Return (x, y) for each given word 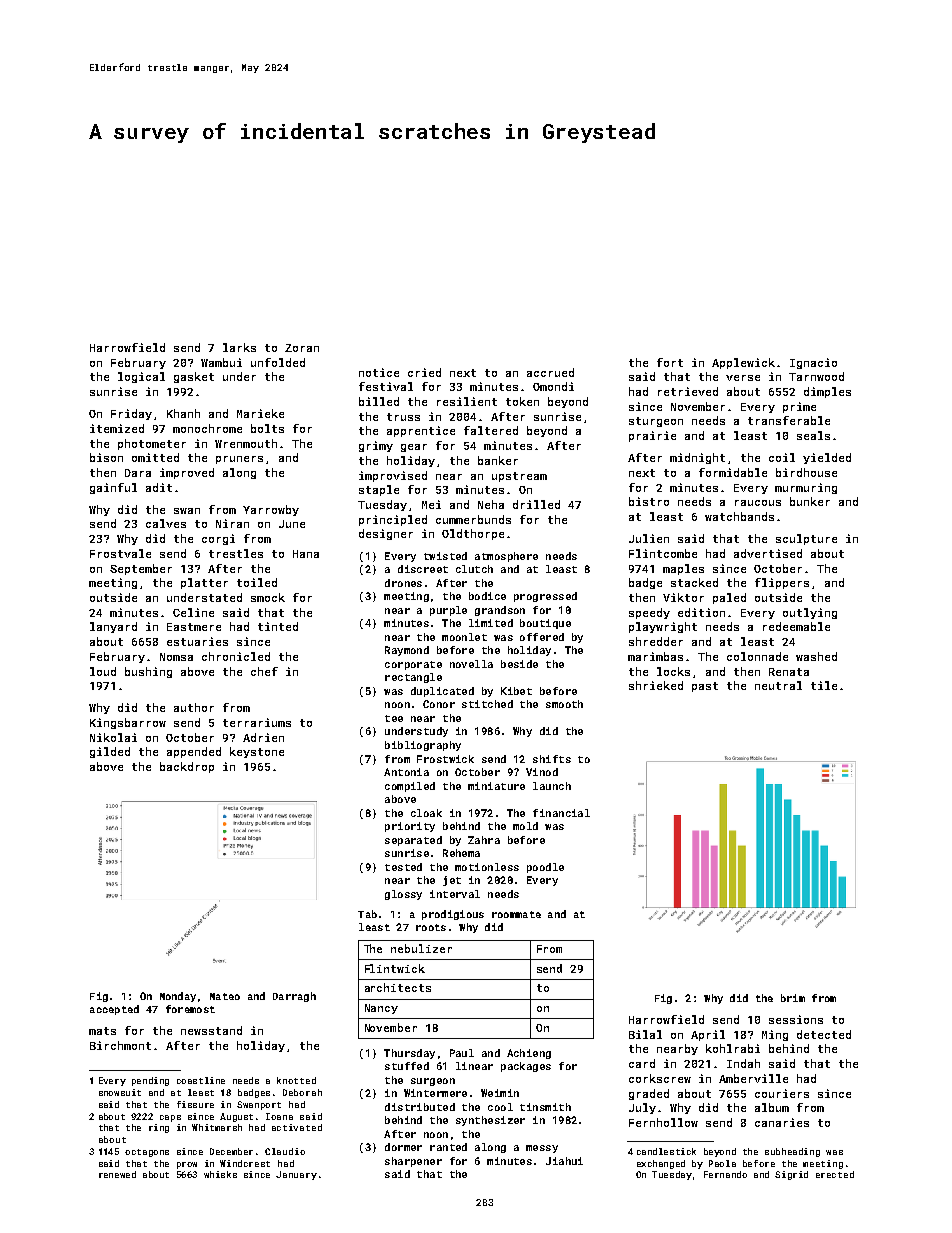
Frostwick (445, 759)
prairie (652, 436)
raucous (758, 503)
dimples (827, 392)
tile (824, 685)
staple (379, 490)
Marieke (260, 413)
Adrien (263, 737)
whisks (220, 1174)
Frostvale (120, 553)
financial (561, 813)
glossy (403, 895)
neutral (778, 685)
